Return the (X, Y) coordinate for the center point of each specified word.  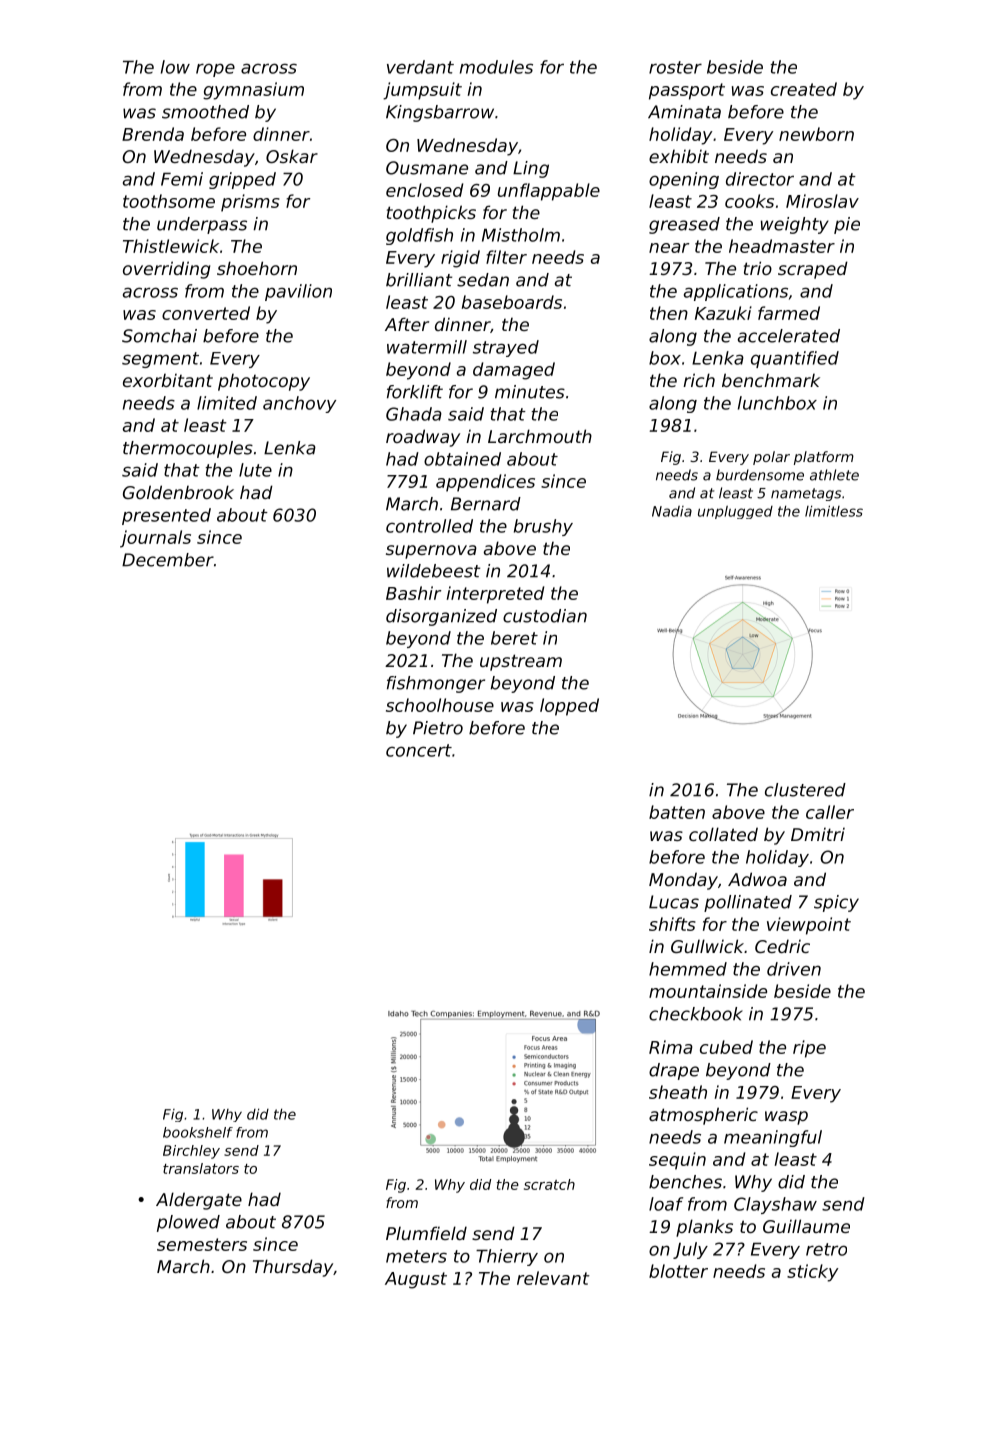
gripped (242, 180)
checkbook (696, 1014)
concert (419, 750)
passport (687, 91)
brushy (543, 527)
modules (496, 67)
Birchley (191, 1152)
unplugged (735, 512)
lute (255, 470)
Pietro (438, 728)
